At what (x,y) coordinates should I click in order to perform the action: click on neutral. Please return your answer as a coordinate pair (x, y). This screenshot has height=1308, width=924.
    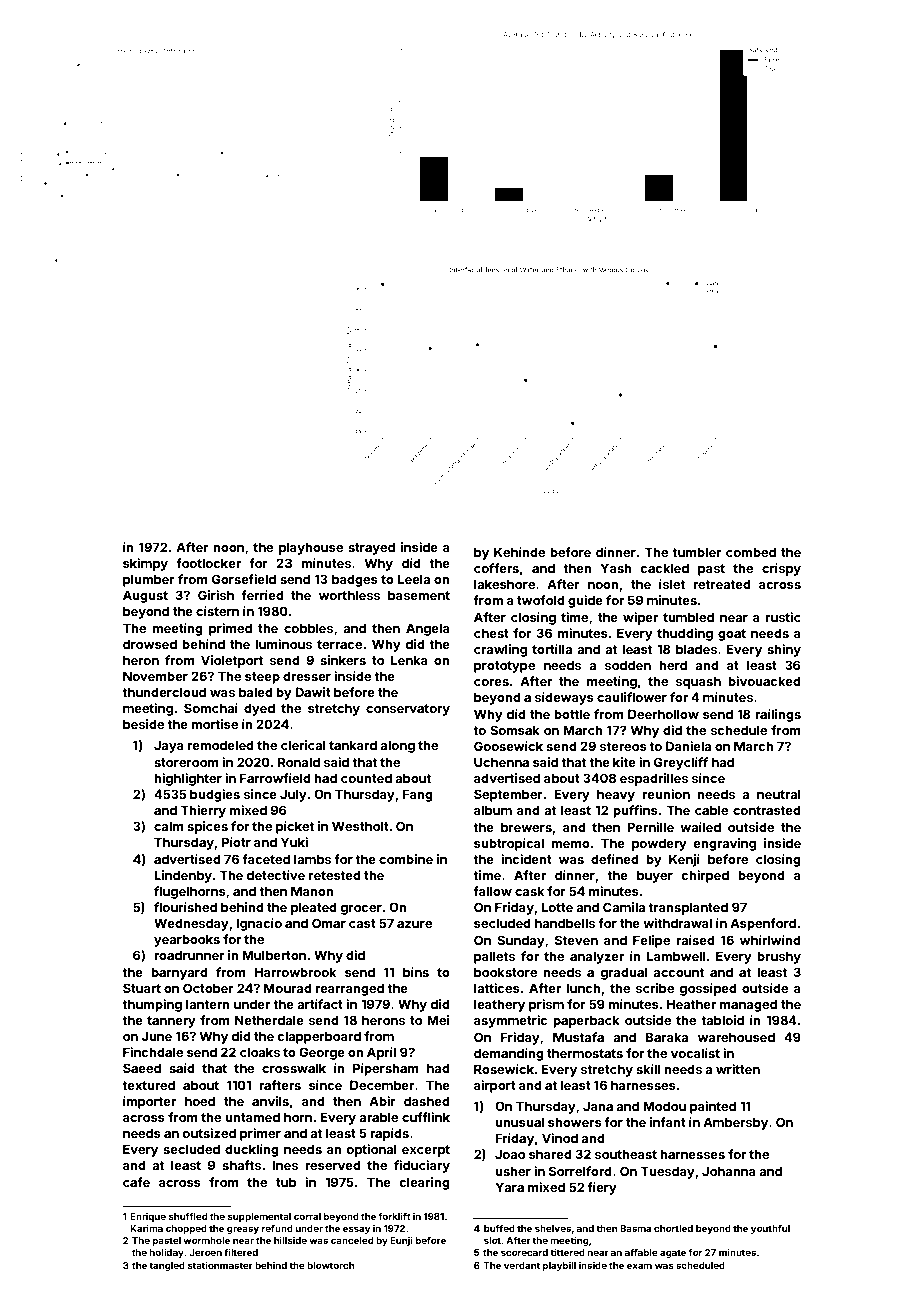
    Looking at the image, I should click on (779, 794).
